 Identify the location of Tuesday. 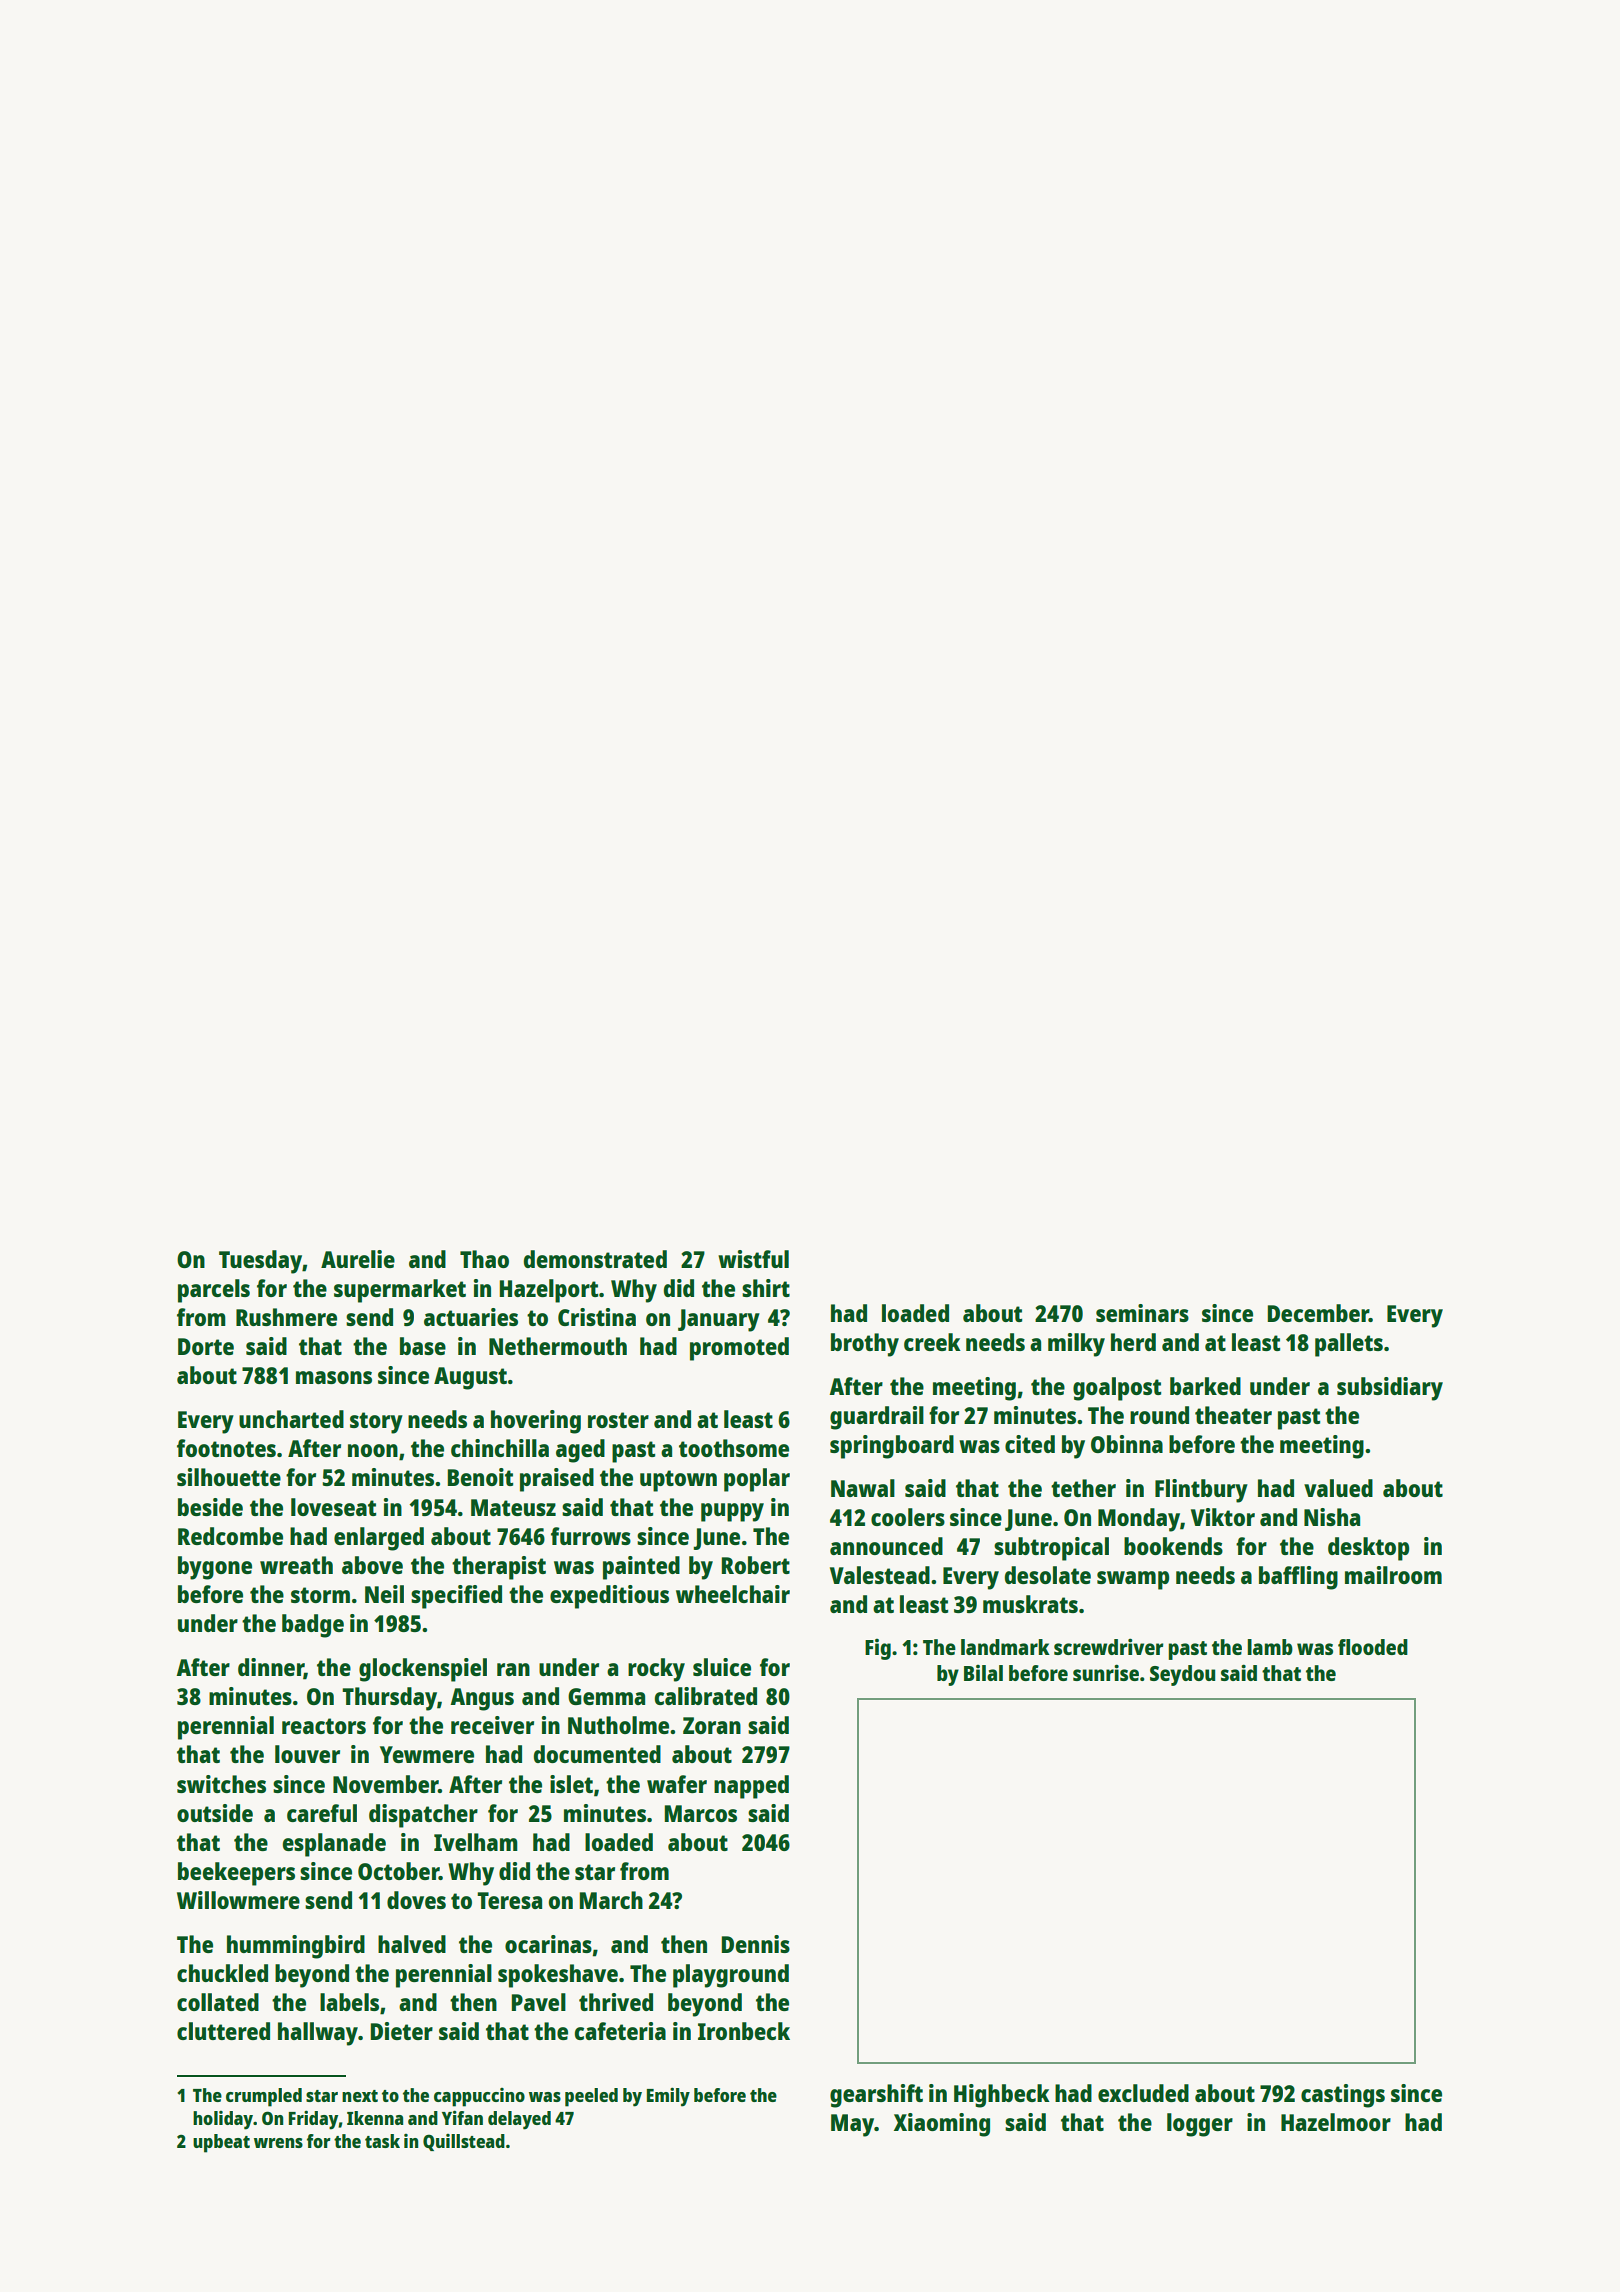
(260, 1262).
